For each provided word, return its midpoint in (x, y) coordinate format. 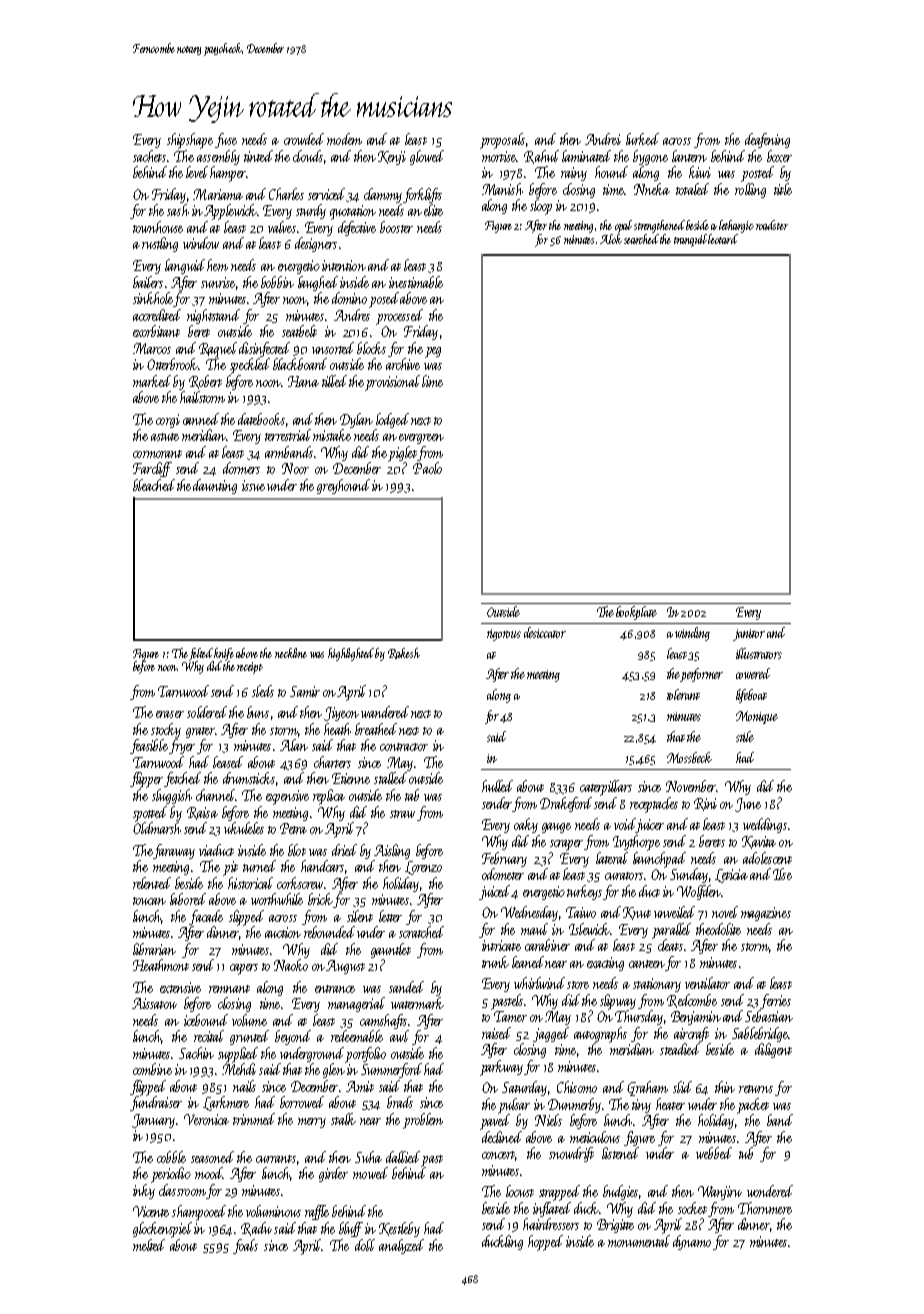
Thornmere (765, 1208)
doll (365, 1245)
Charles (286, 194)
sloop (541, 207)
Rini (705, 804)
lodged (392, 420)
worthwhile (277, 899)
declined (502, 1137)
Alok (611, 239)
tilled (334, 381)
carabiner (547, 945)
